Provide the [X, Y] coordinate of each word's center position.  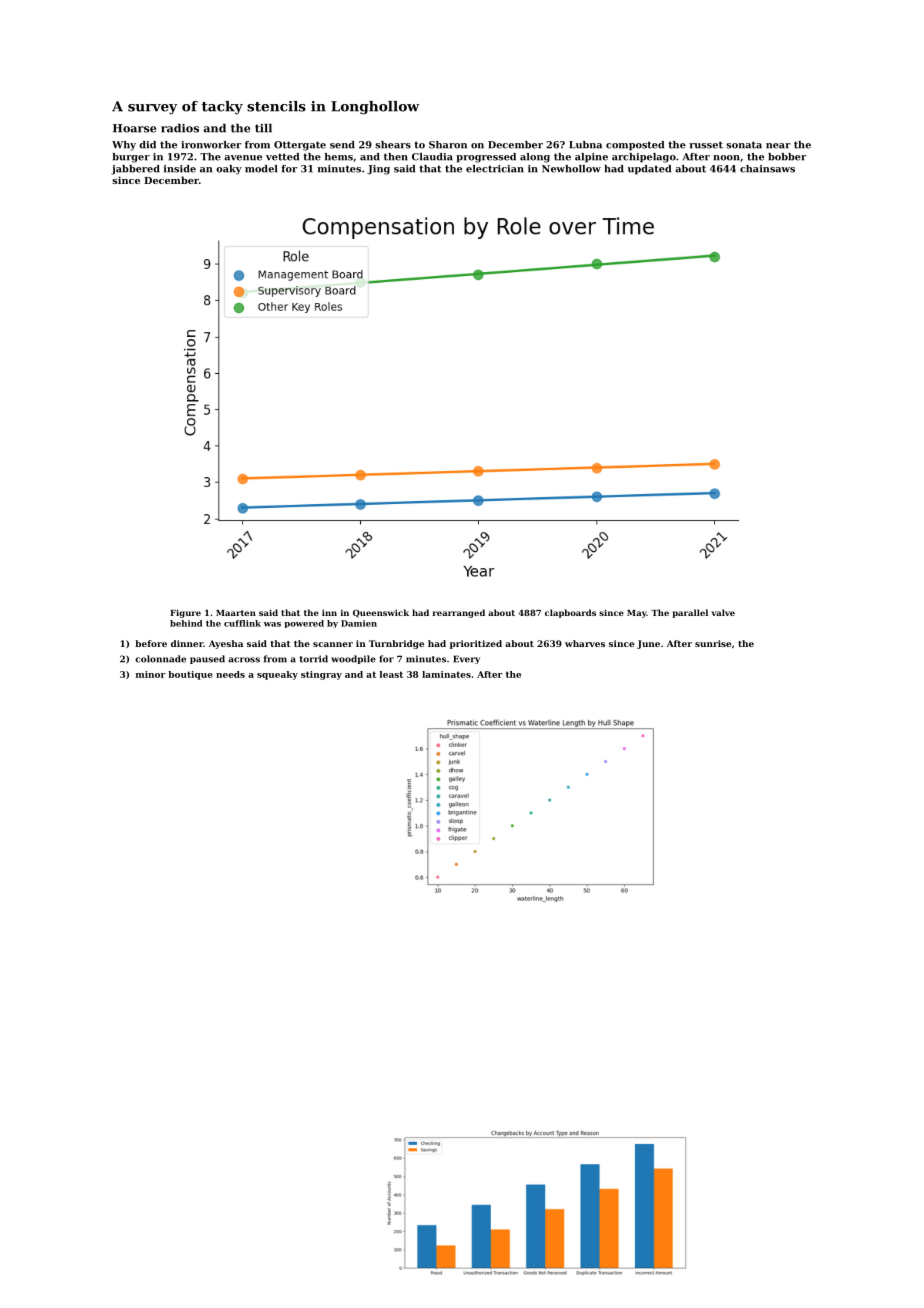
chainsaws [767, 169]
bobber [787, 157]
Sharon [448, 145]
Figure [185, 613]
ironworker [211, 145]
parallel [690, 613]
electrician [495, 169]
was [272, 624]
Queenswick [381, 613]
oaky [229, 170]
